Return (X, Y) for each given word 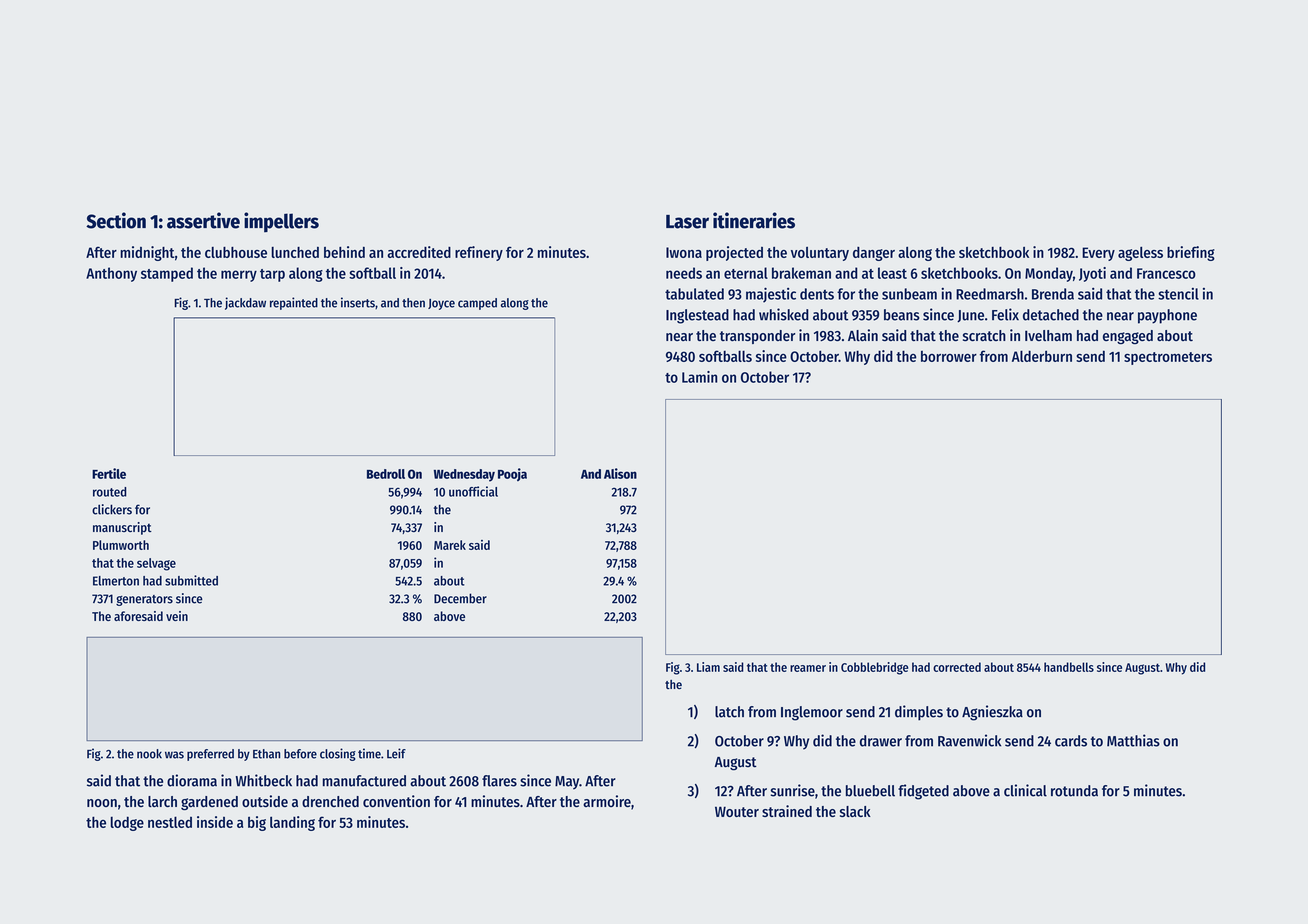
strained (787, 811)
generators (144, 600)
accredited (419, 252)
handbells (1069, 667)
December (460, 598)
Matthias (1133, 740)
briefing (1191, 253)
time (369, 753)
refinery (479, 253)
